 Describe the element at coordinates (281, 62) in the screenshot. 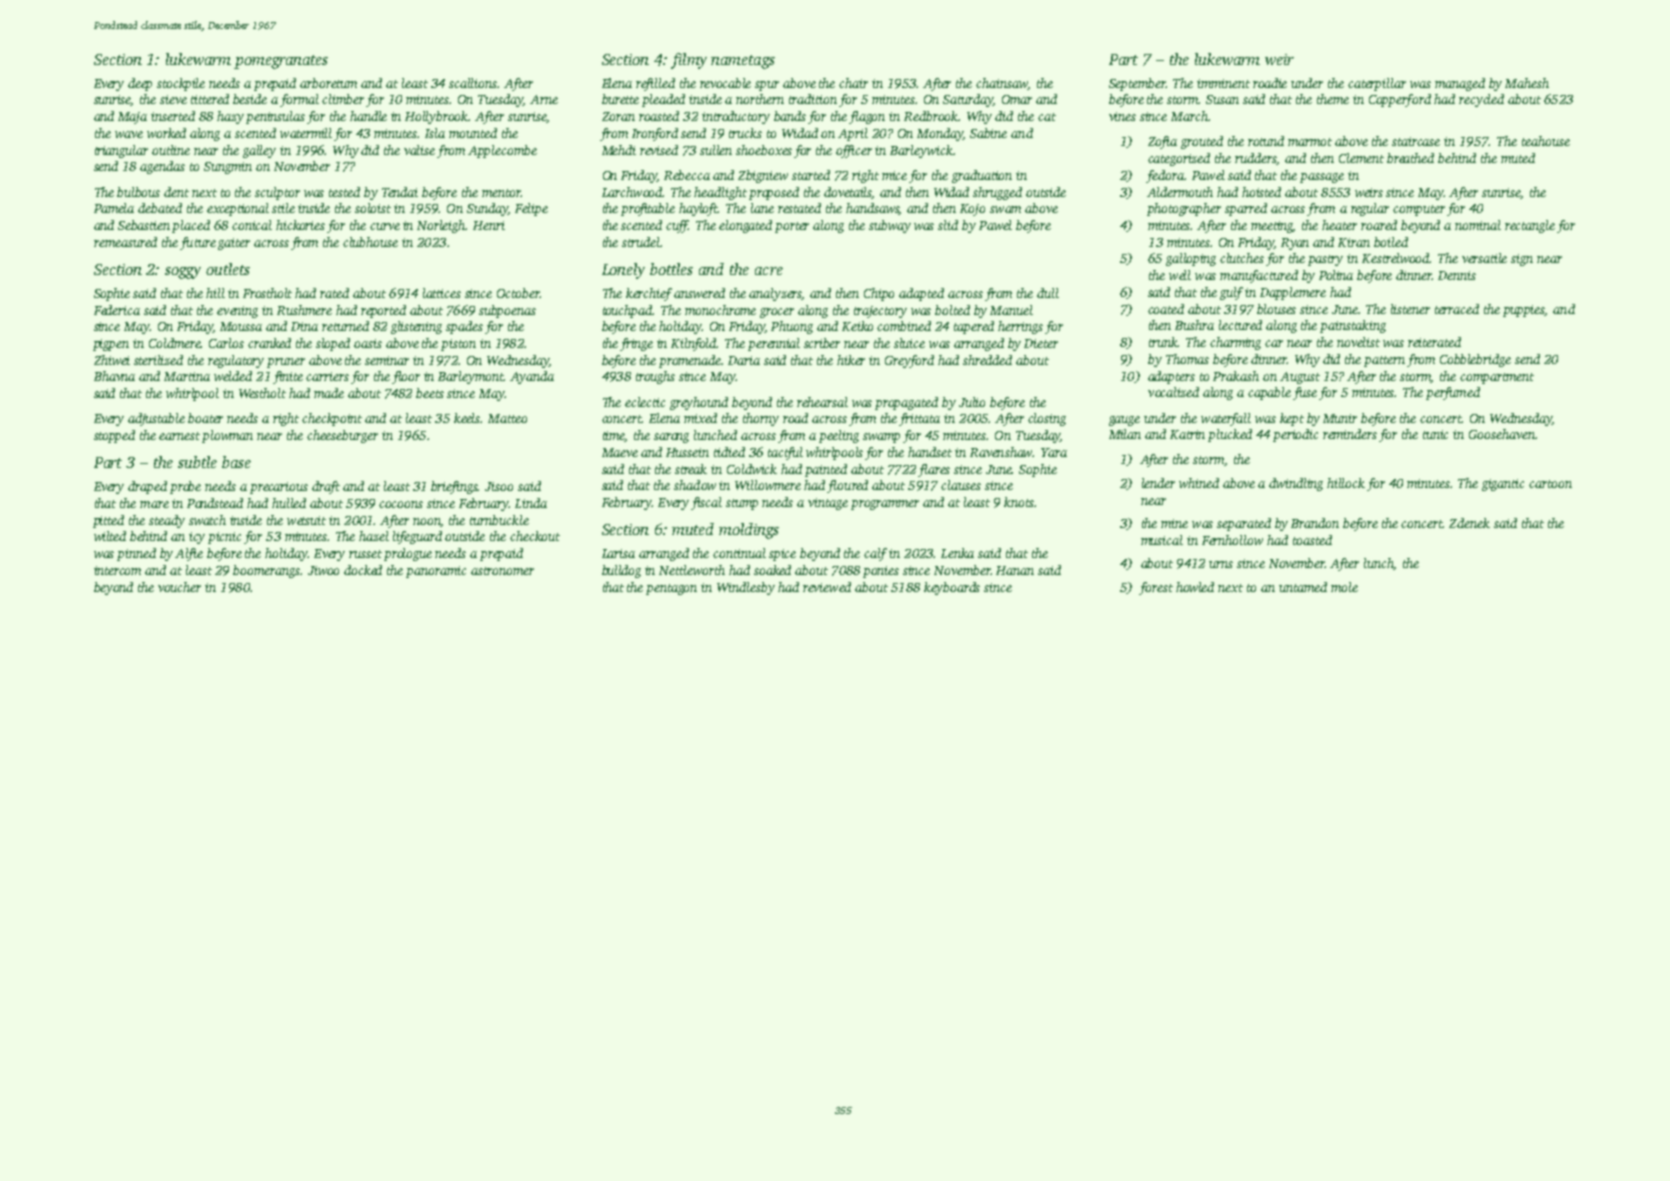

I see `pomegranates` at that location.
